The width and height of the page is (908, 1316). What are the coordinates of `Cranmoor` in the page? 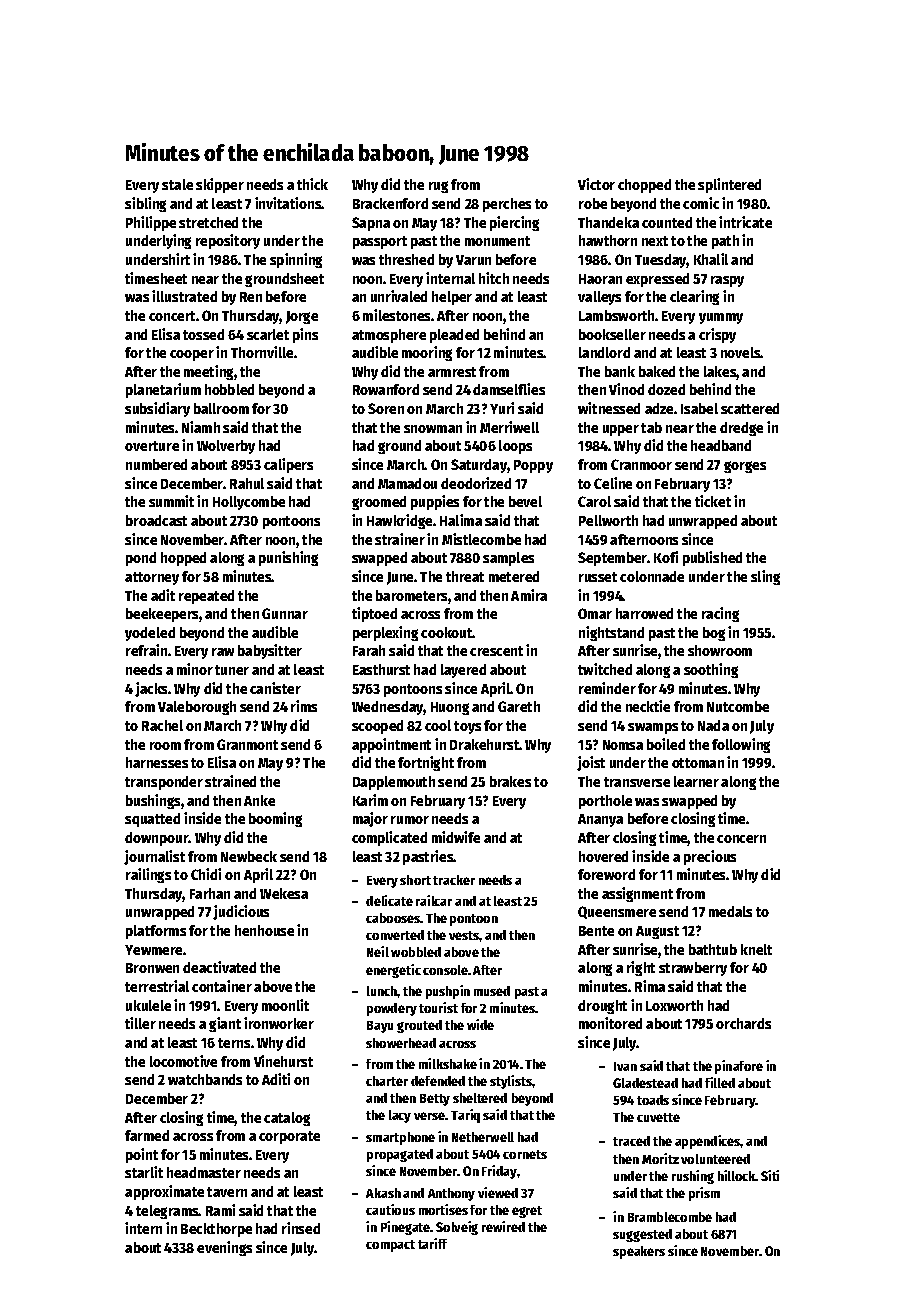 It's located at (641, 464).
